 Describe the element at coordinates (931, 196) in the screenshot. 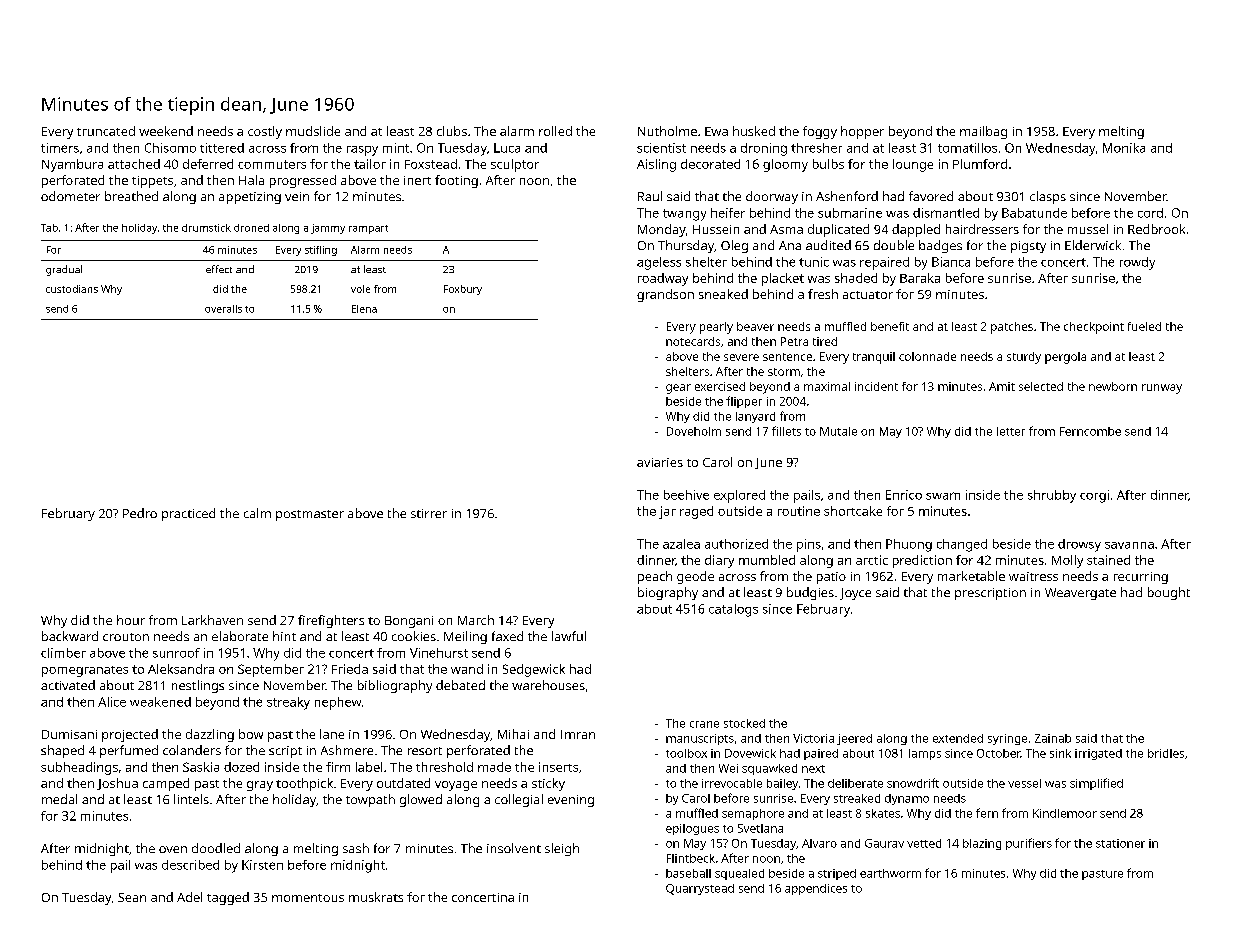

I see `favored` at that location.
